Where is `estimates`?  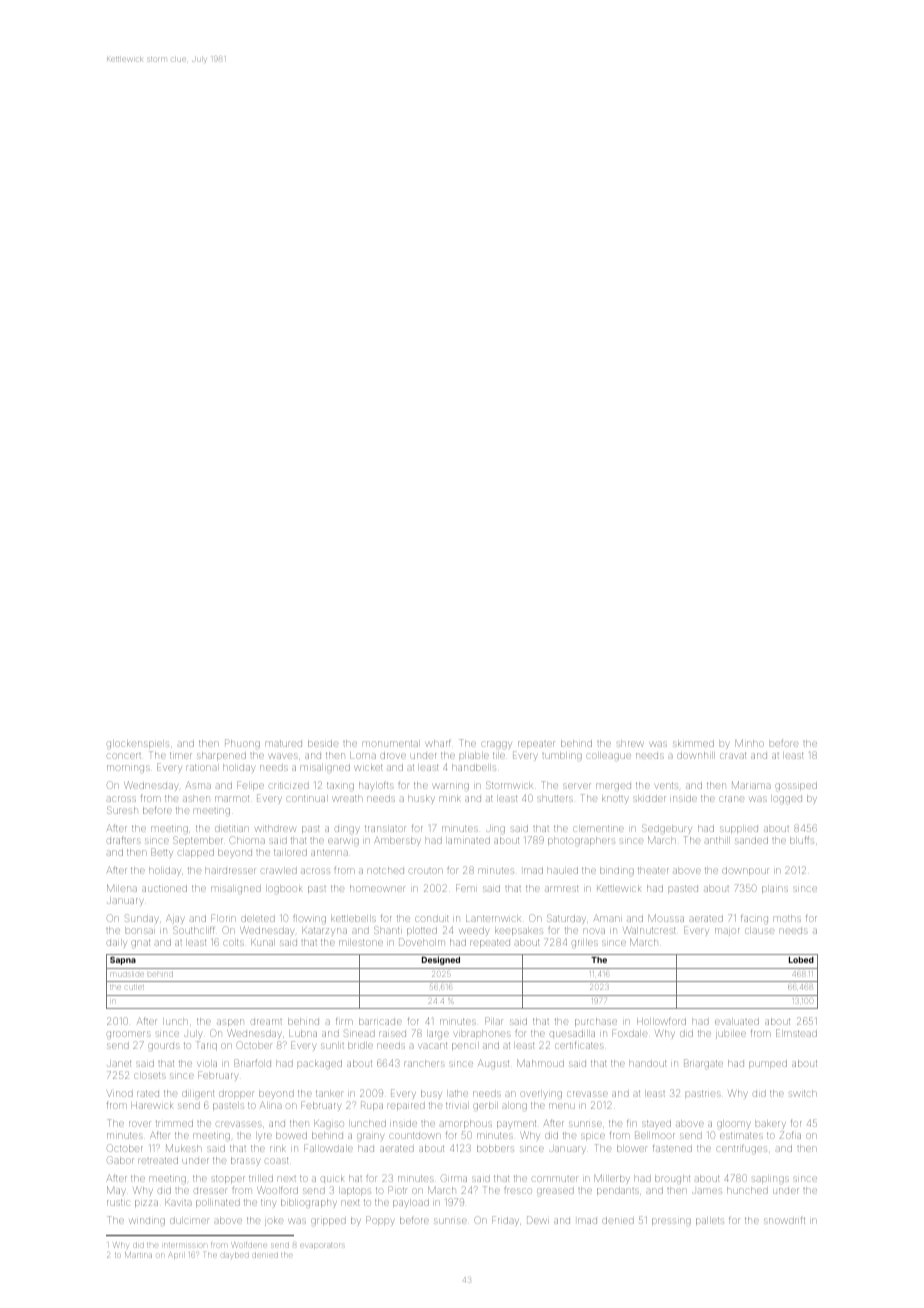
estimates is located at coordinates (741, 1136).
